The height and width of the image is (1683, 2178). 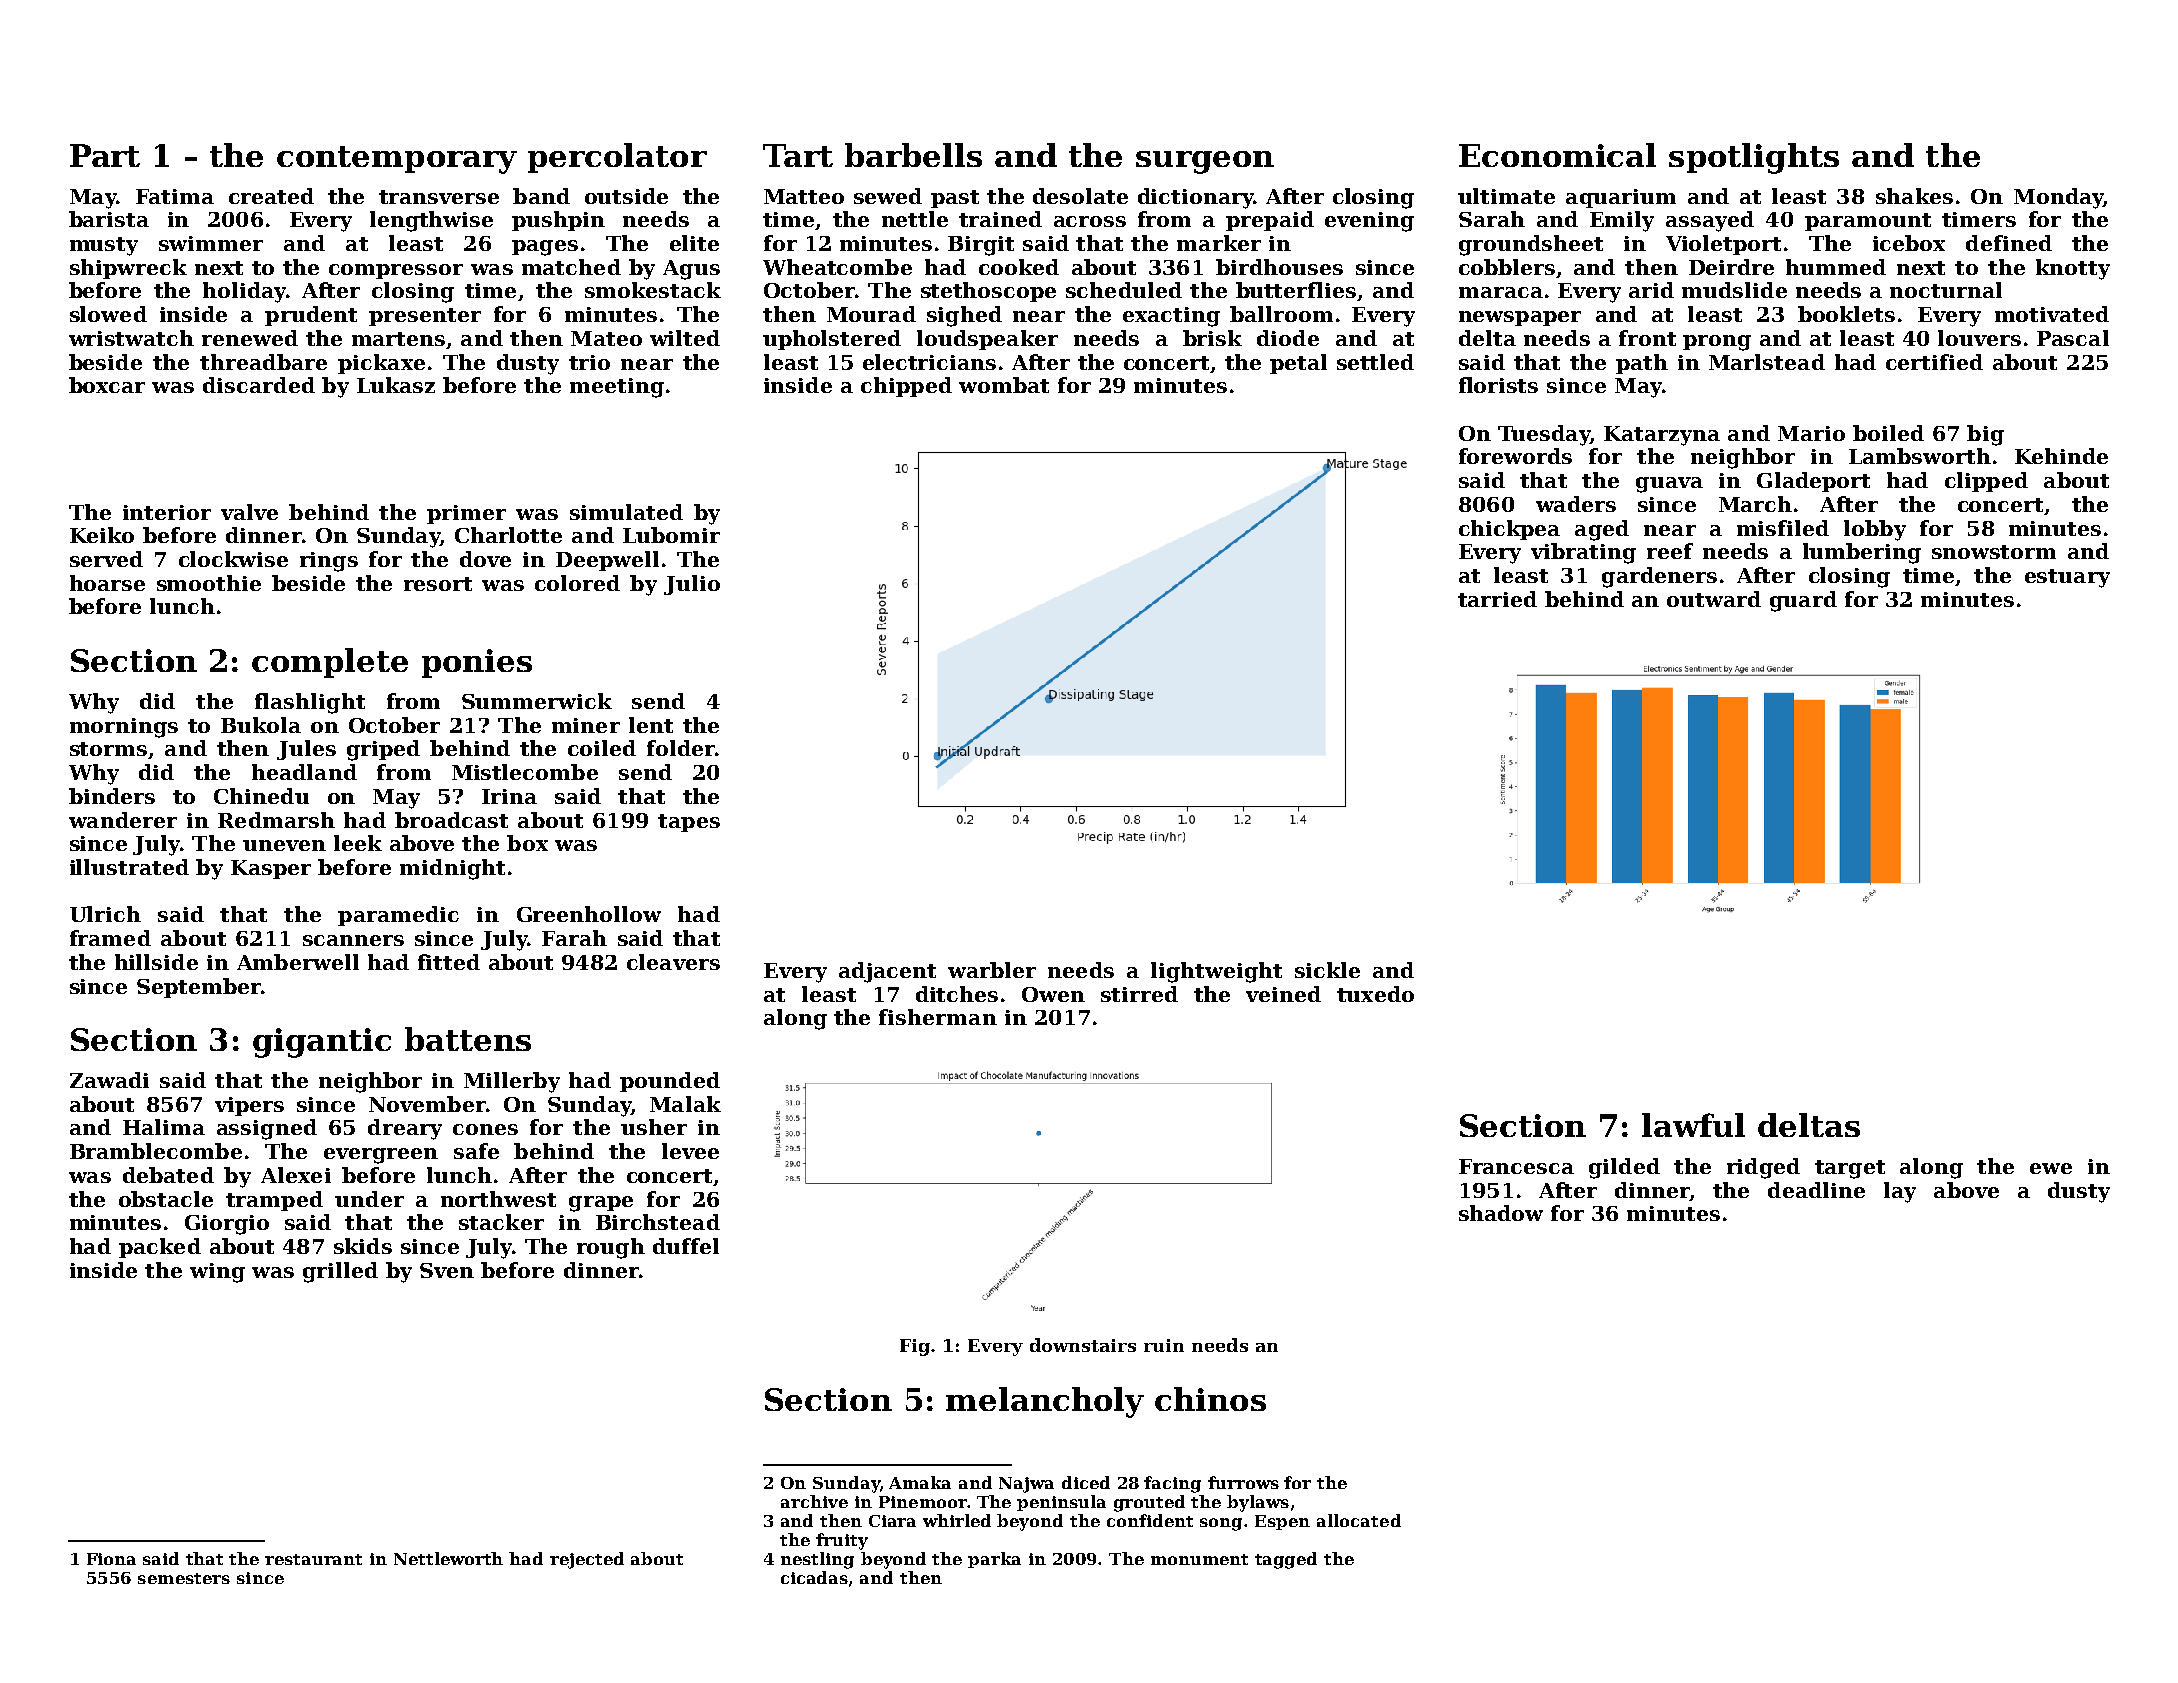 What do you see at coordinates (1811, 433) in the image?
I see `Mario` at bounding box center [1811, 433].
